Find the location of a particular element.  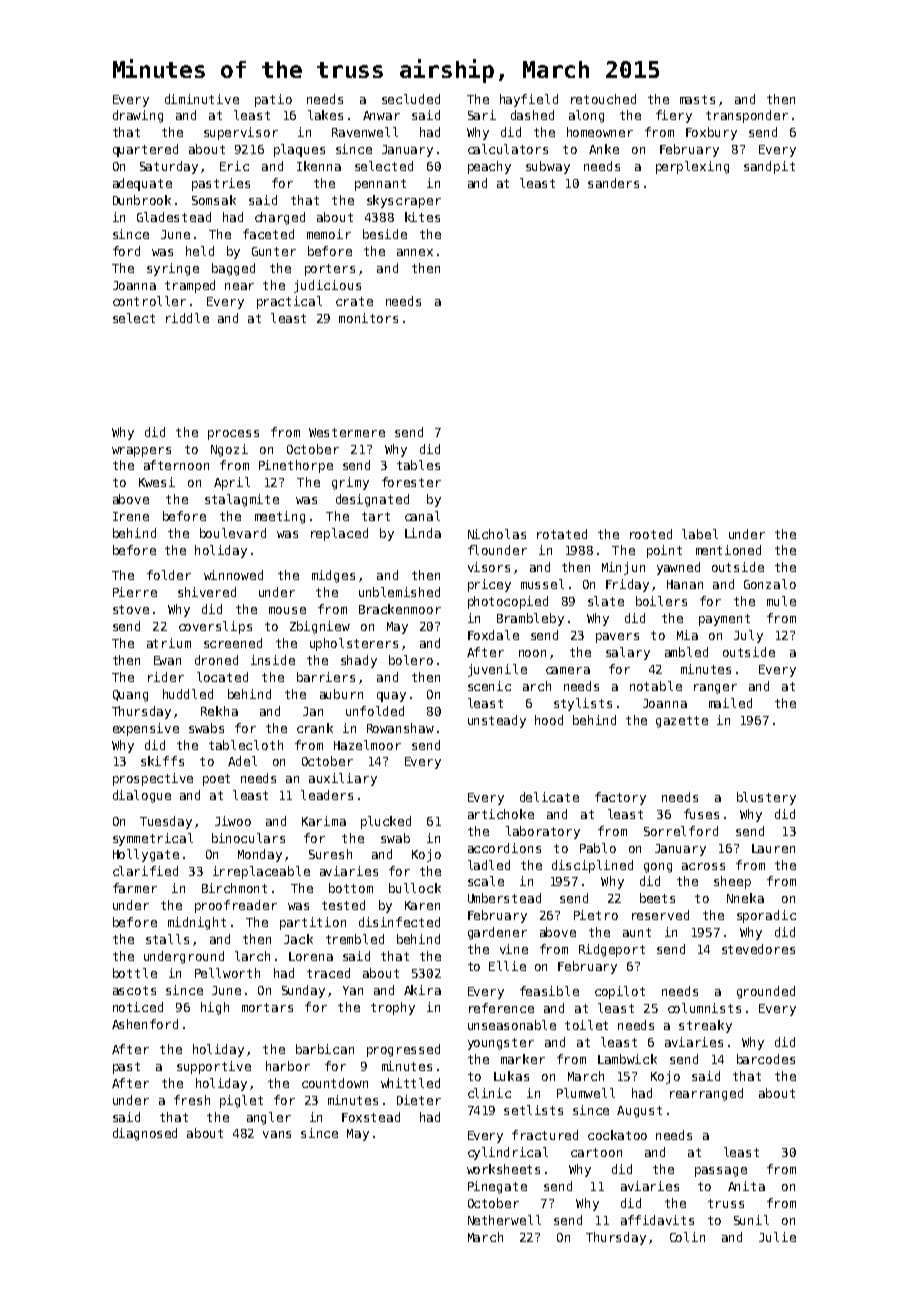

Netherwell is located at coordinates (504, 1220).
